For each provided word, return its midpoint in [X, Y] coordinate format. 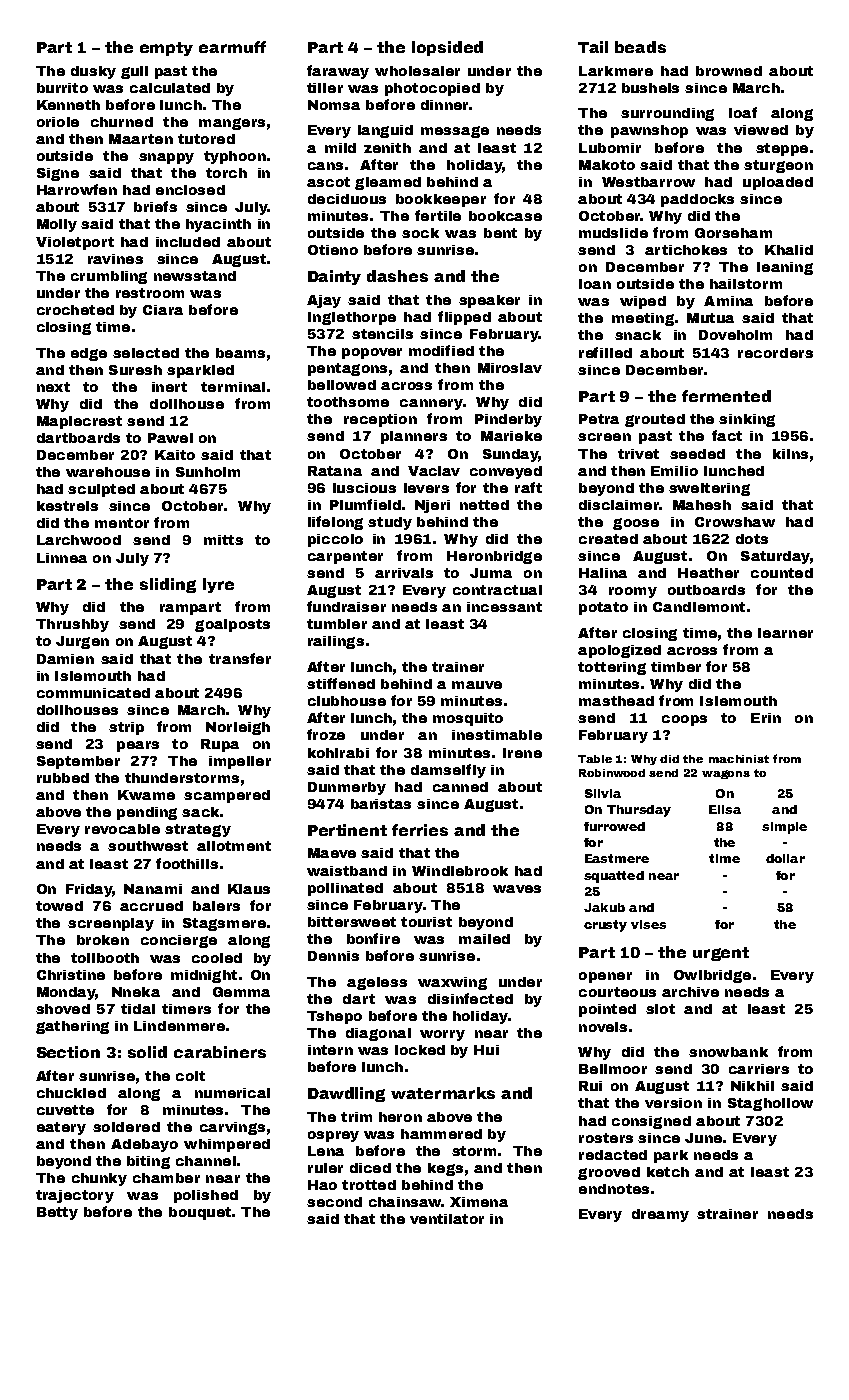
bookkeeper [441, 200]
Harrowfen [77, 189]
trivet [638, 454]
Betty [57, 1213]
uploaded [778, 183]
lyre [218, 585]
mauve [477, 685]
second [334, 1202]
